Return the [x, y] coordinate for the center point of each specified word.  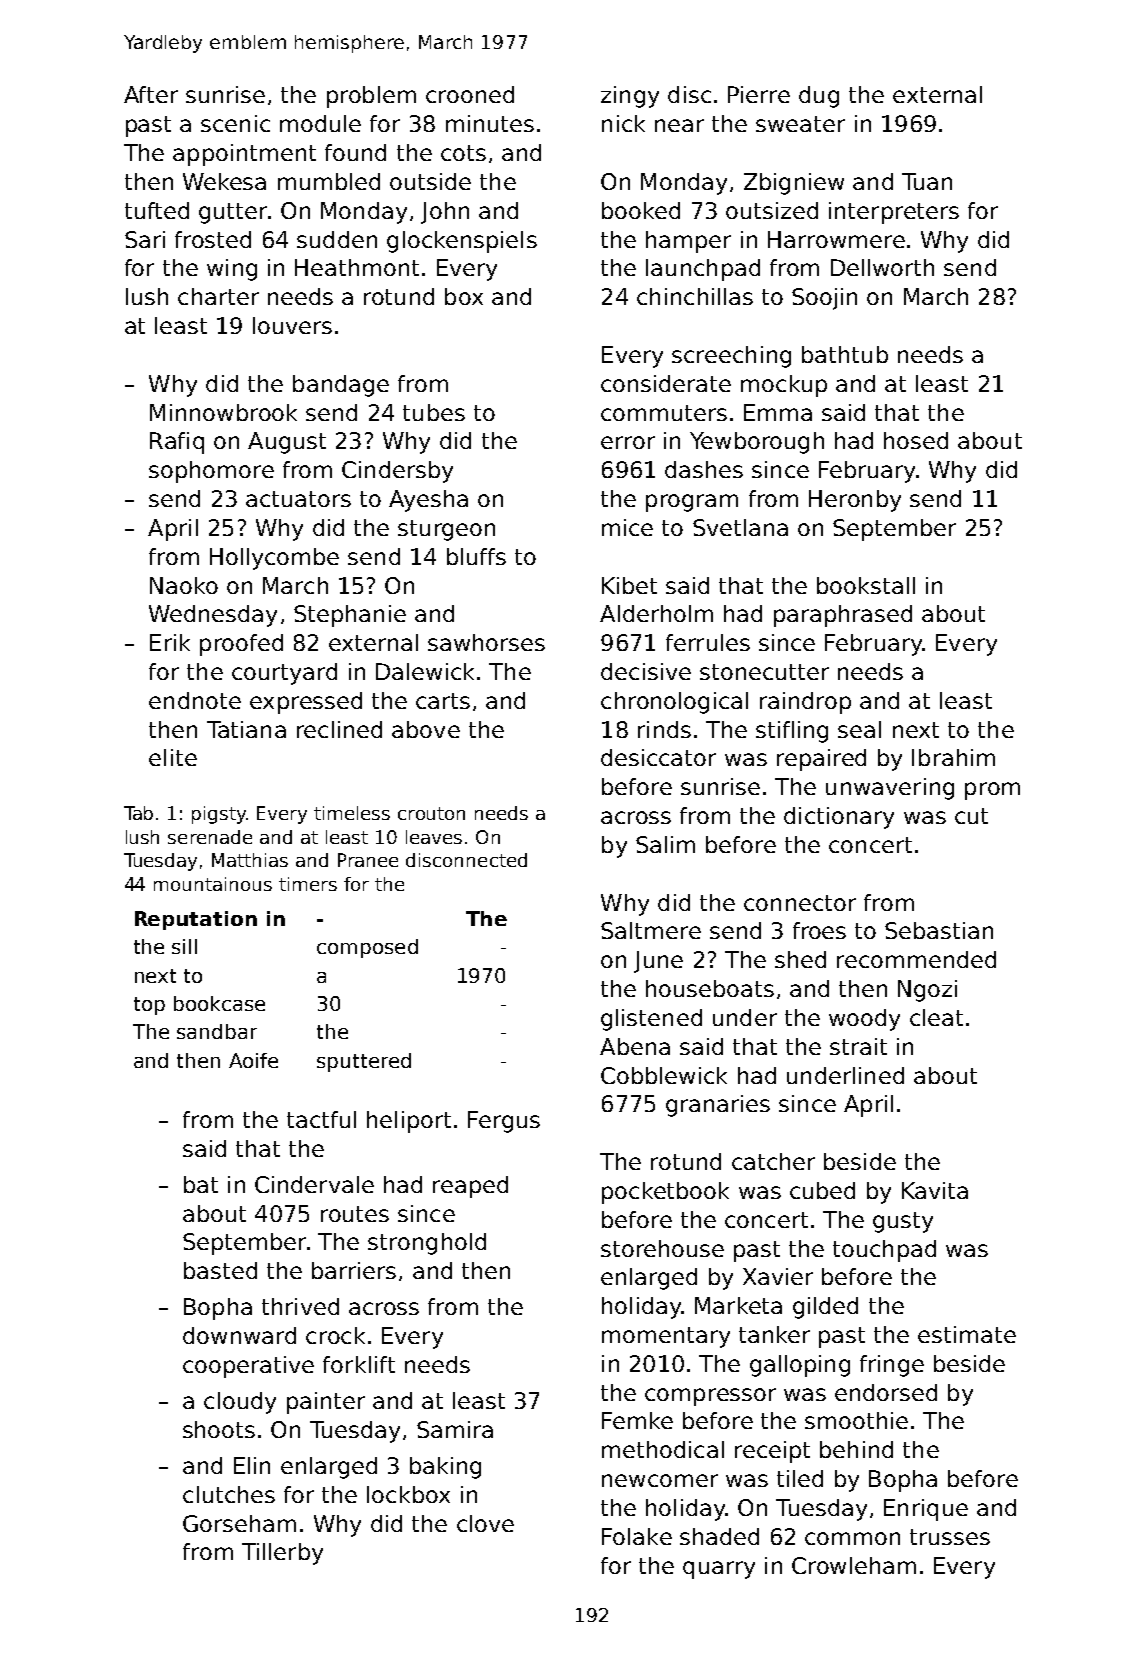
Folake [637, 1536]
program [692, 503]
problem [371, 97]
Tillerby [282, 1554]
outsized [772, 210]
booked [641, 210]
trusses [950, 1537]
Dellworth [882, 267]
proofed [241, 645]
